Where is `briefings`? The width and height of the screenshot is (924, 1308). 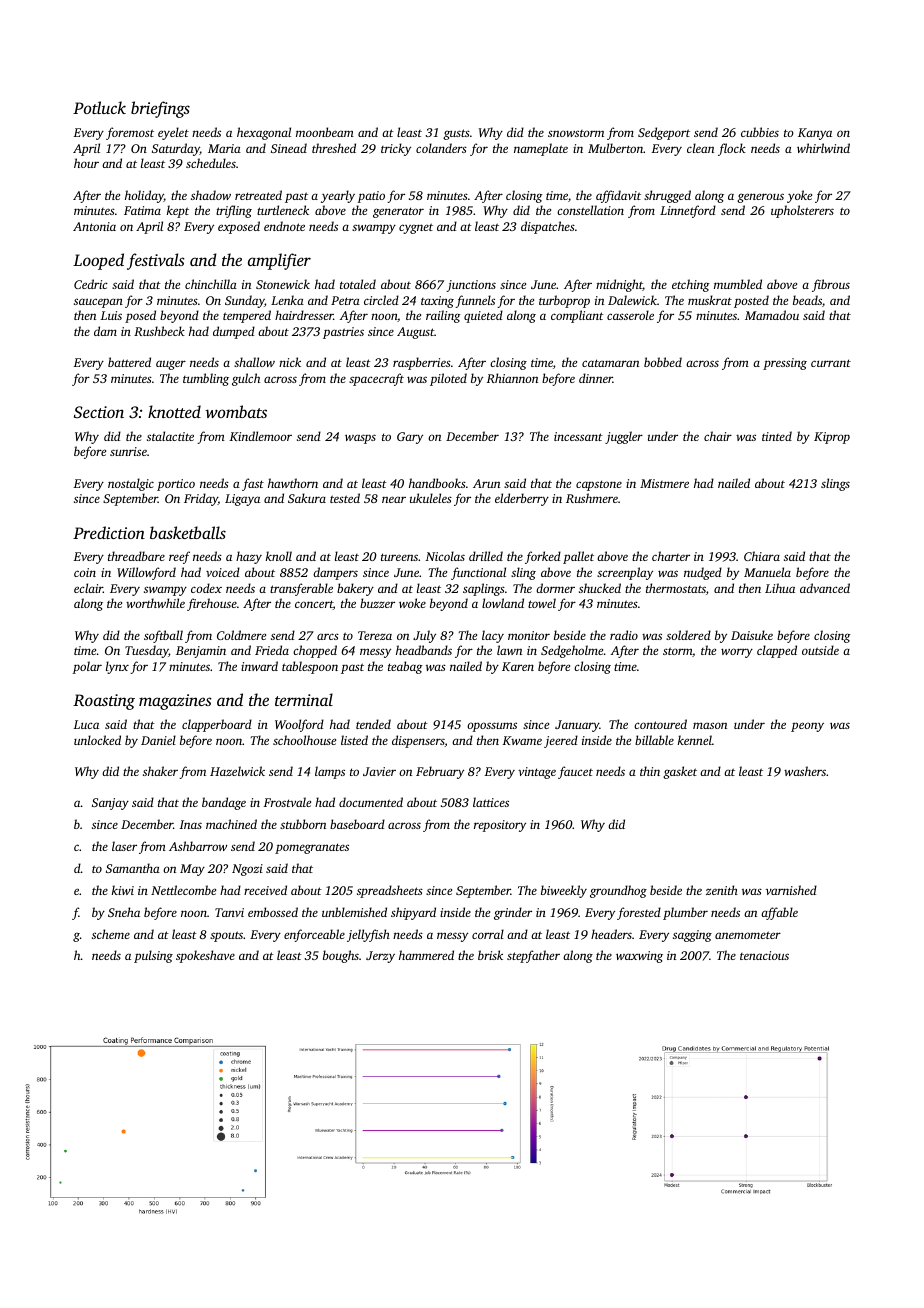
briefings is located at coordinates (160, 109).
